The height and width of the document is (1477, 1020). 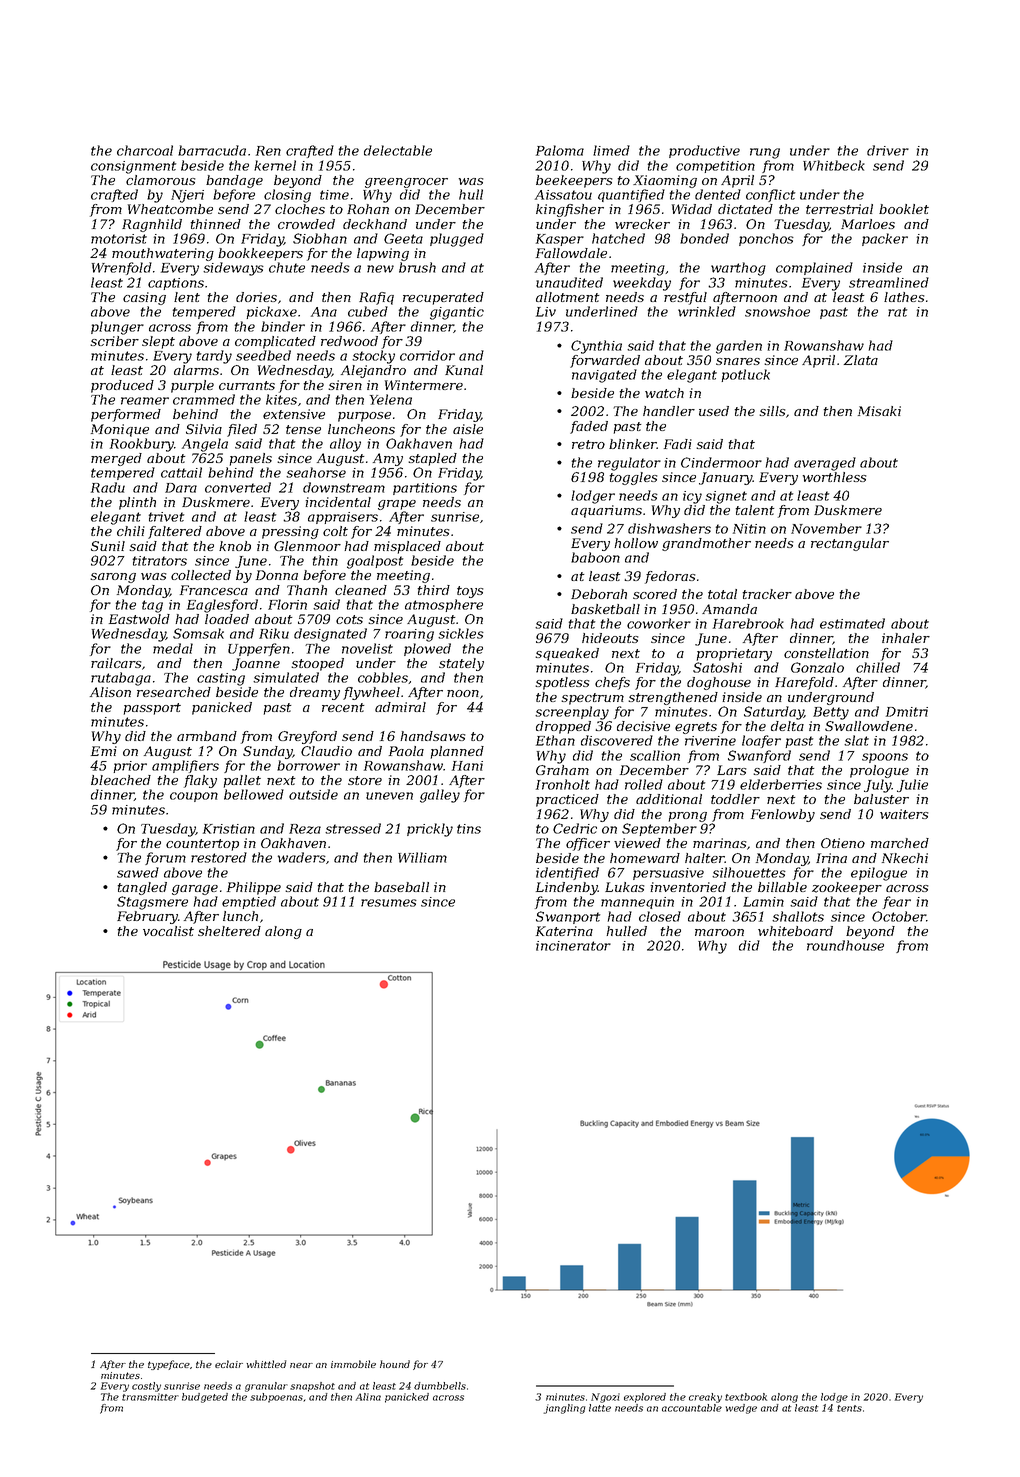 What do you see at coordinates (573, 946) in the document?
I see `incinerator` at bounding box center [573, 946].
